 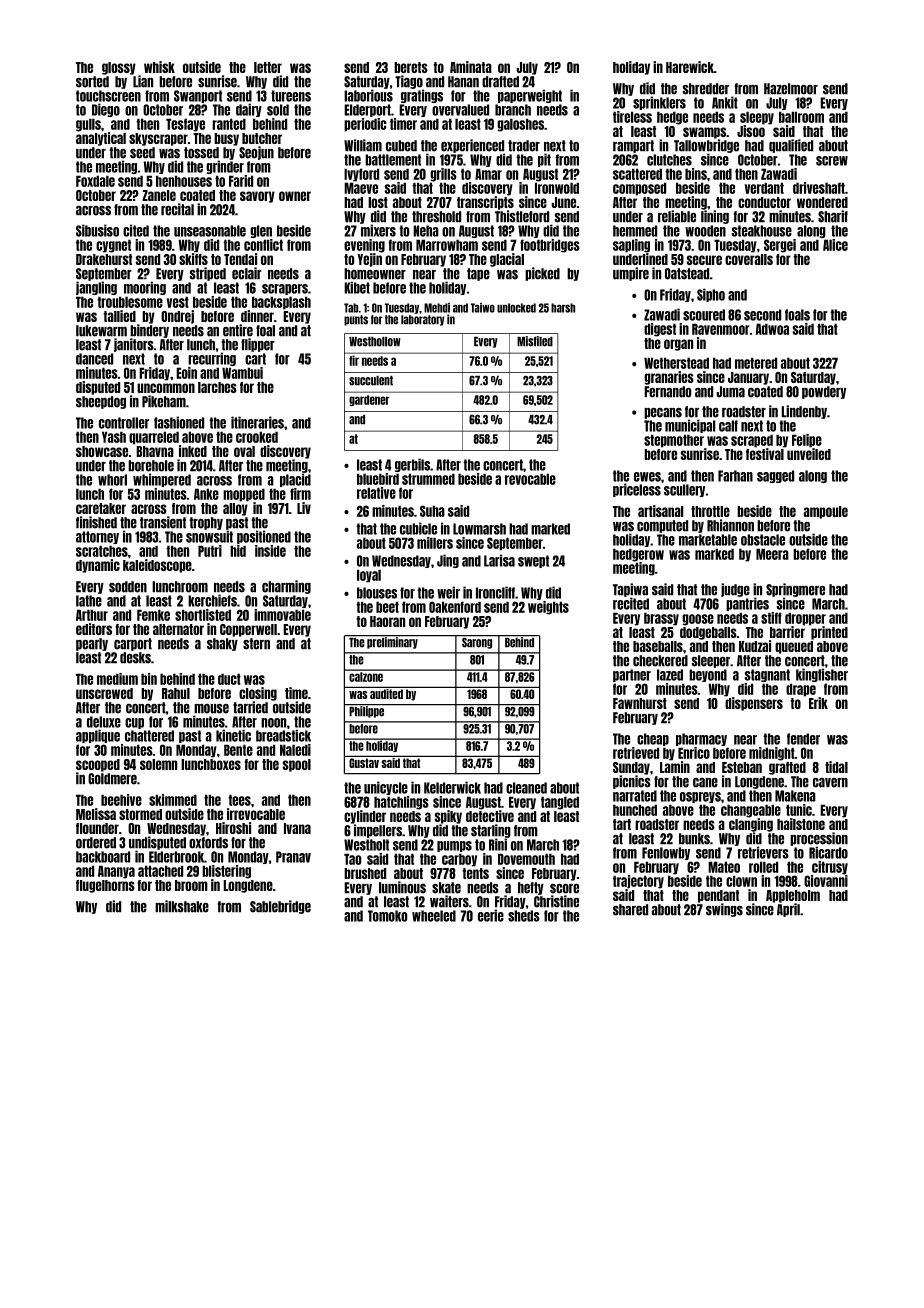 I want to click on skimmed, so click(x=173, y=800).
